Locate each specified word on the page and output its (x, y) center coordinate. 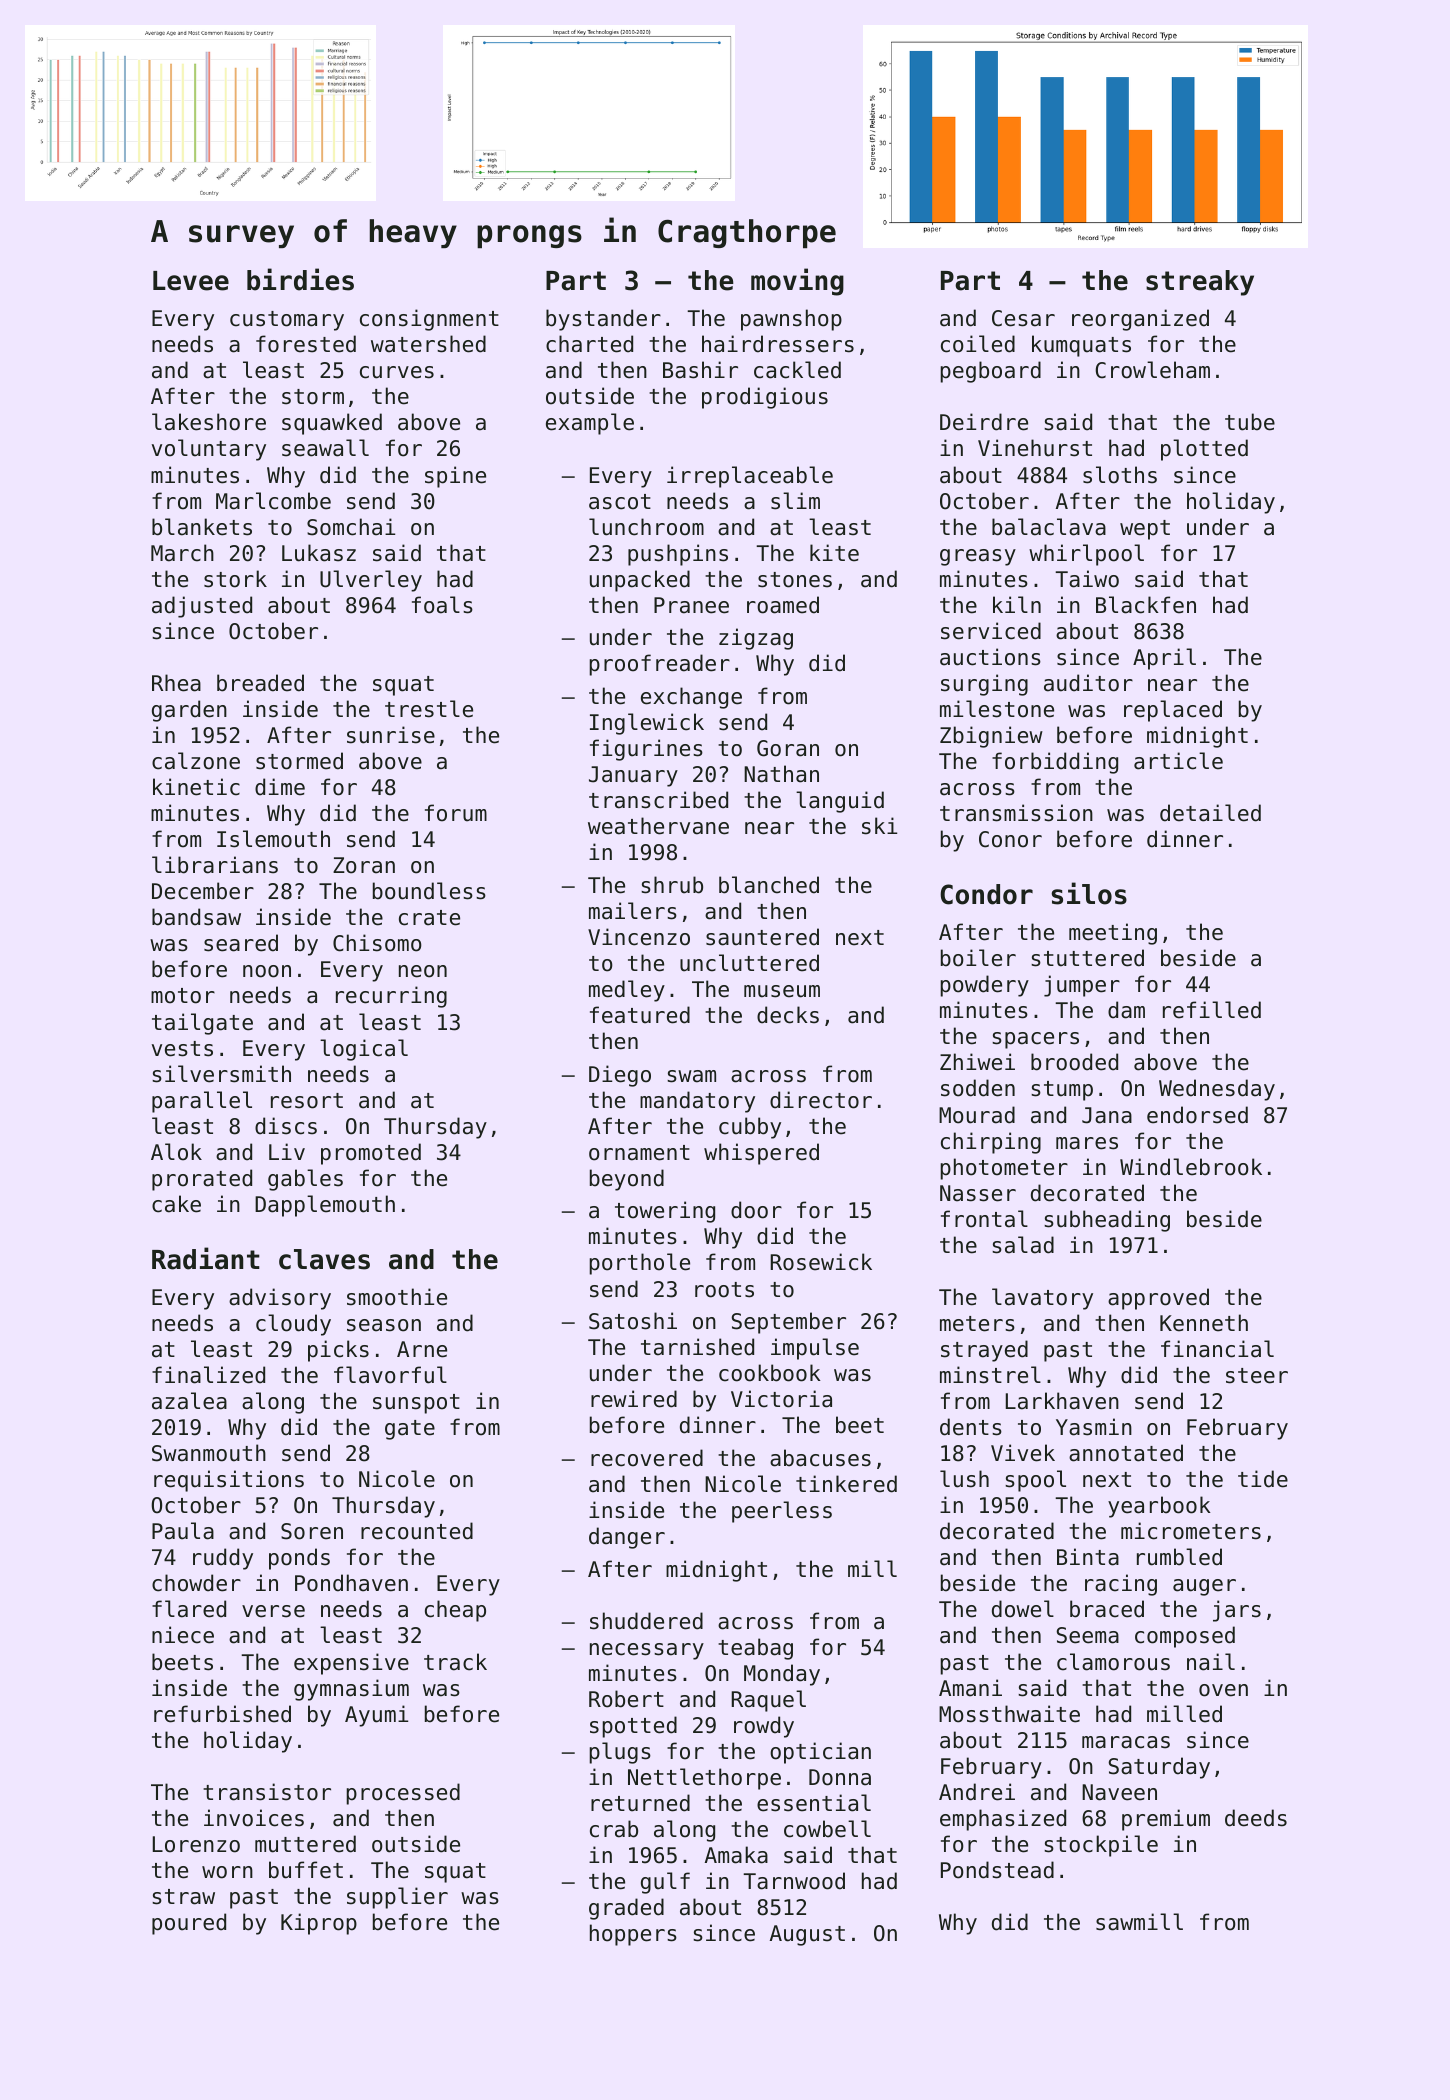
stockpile (1101, 1846)
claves (324, 1259)
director (821, 1100)
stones (795, 580)
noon (267, 971)
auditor (1088, 683)
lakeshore (209, 422)
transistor (267, 1792)
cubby (750, 1128)
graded (626, 1909)
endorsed (1197, 1115)
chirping (991, 1143)
